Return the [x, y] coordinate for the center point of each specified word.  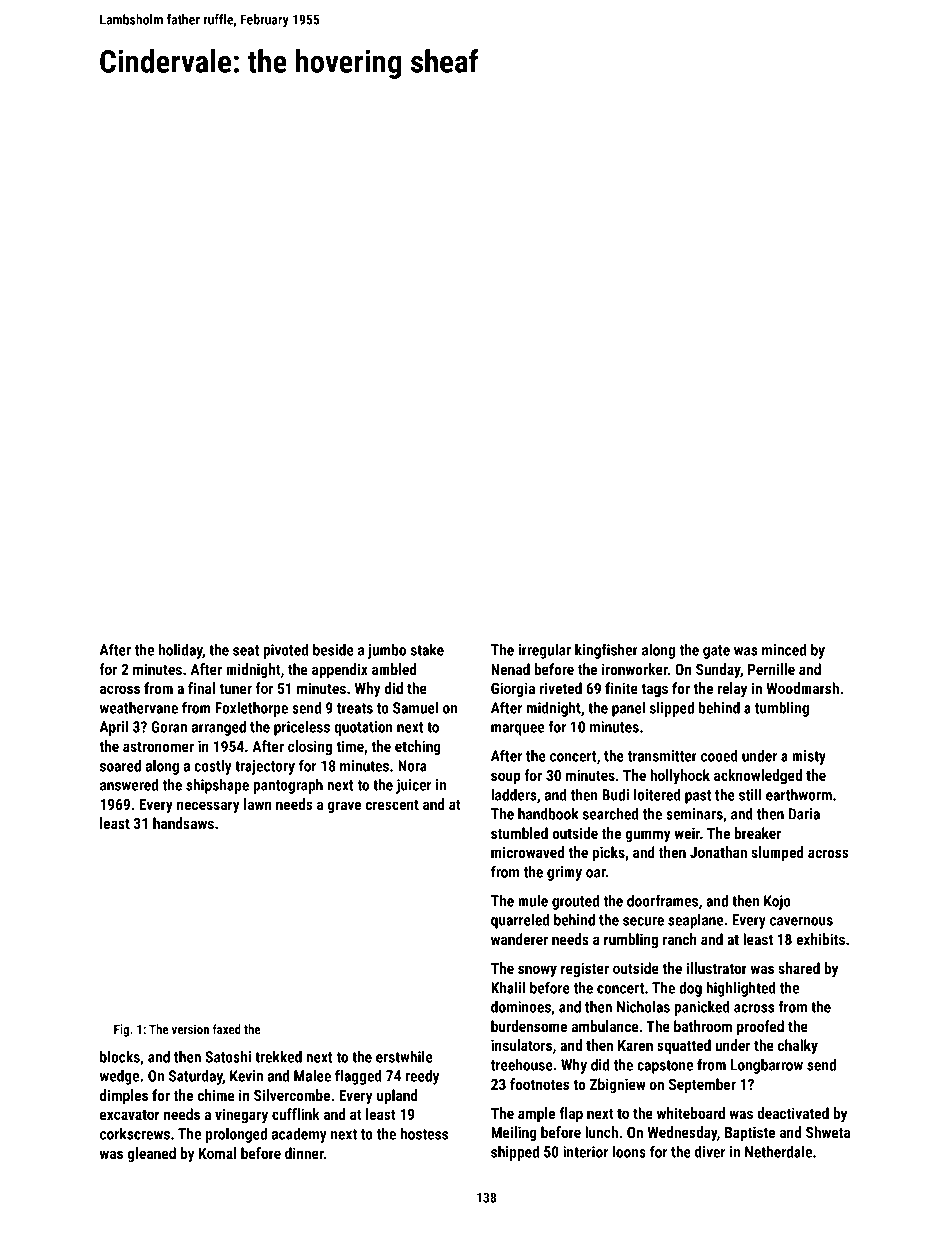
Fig [121, 1030]
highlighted [741, 989]
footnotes [539, 1084]
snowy [537, 971]
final [201, 688]
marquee [518, 730]
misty [809, 757]
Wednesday [682, 1134]
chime [216, 1095]
